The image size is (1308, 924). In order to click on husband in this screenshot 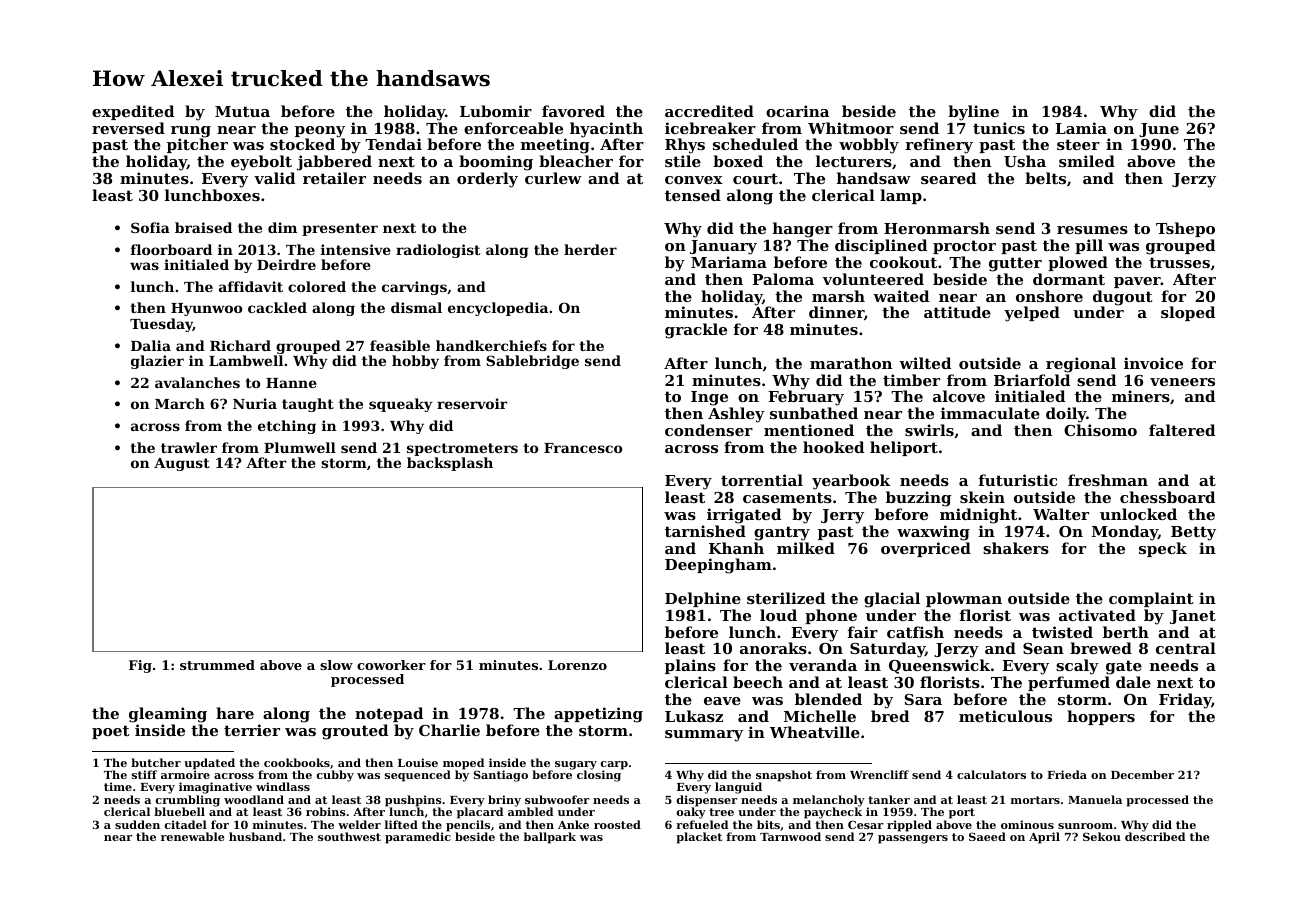, I will do `click(255, 836)`.
